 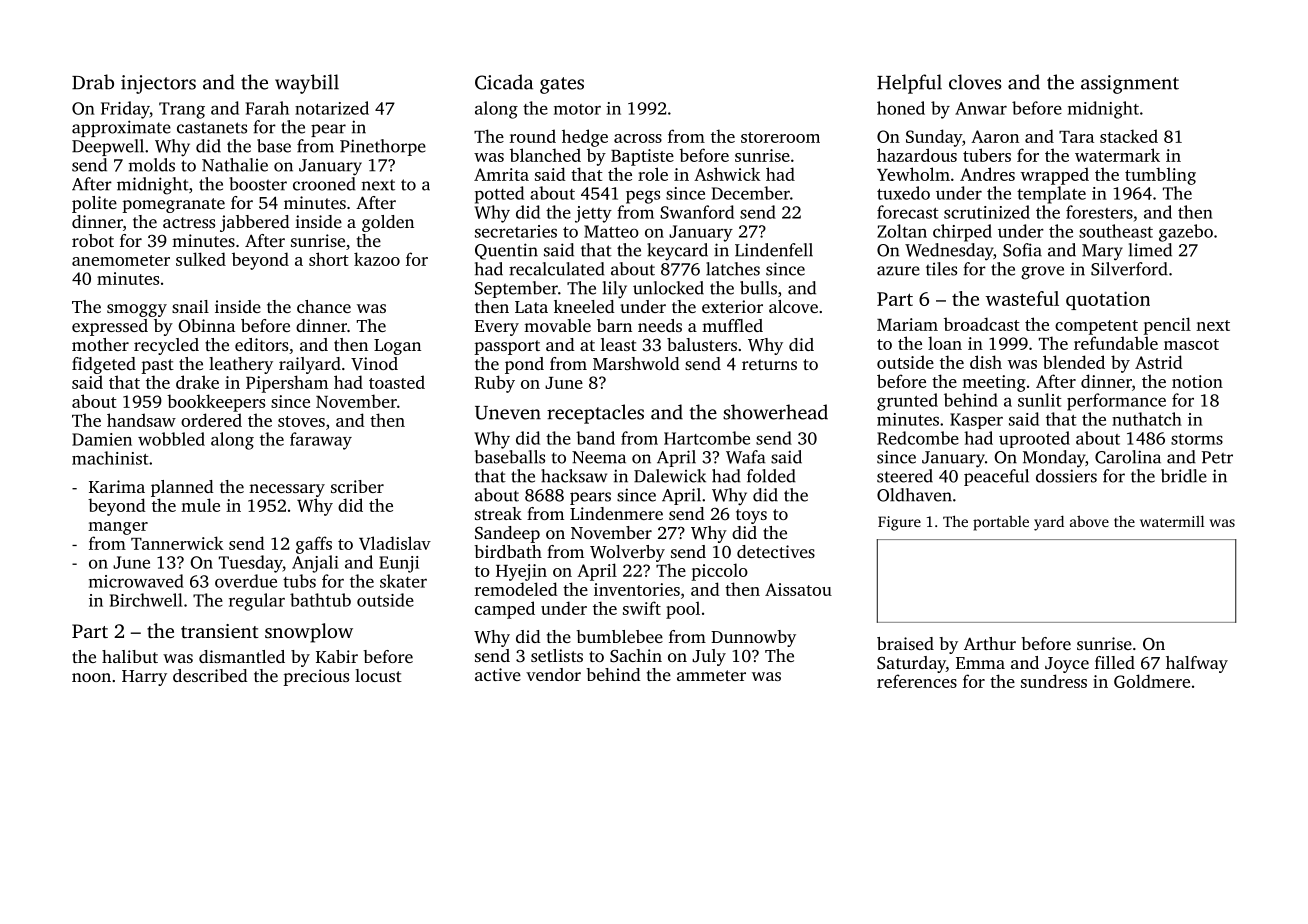 What do you see at coordinates (616, 513) in the screenshot?
I see `Lindenmere` at bounding box center [616, 513].
